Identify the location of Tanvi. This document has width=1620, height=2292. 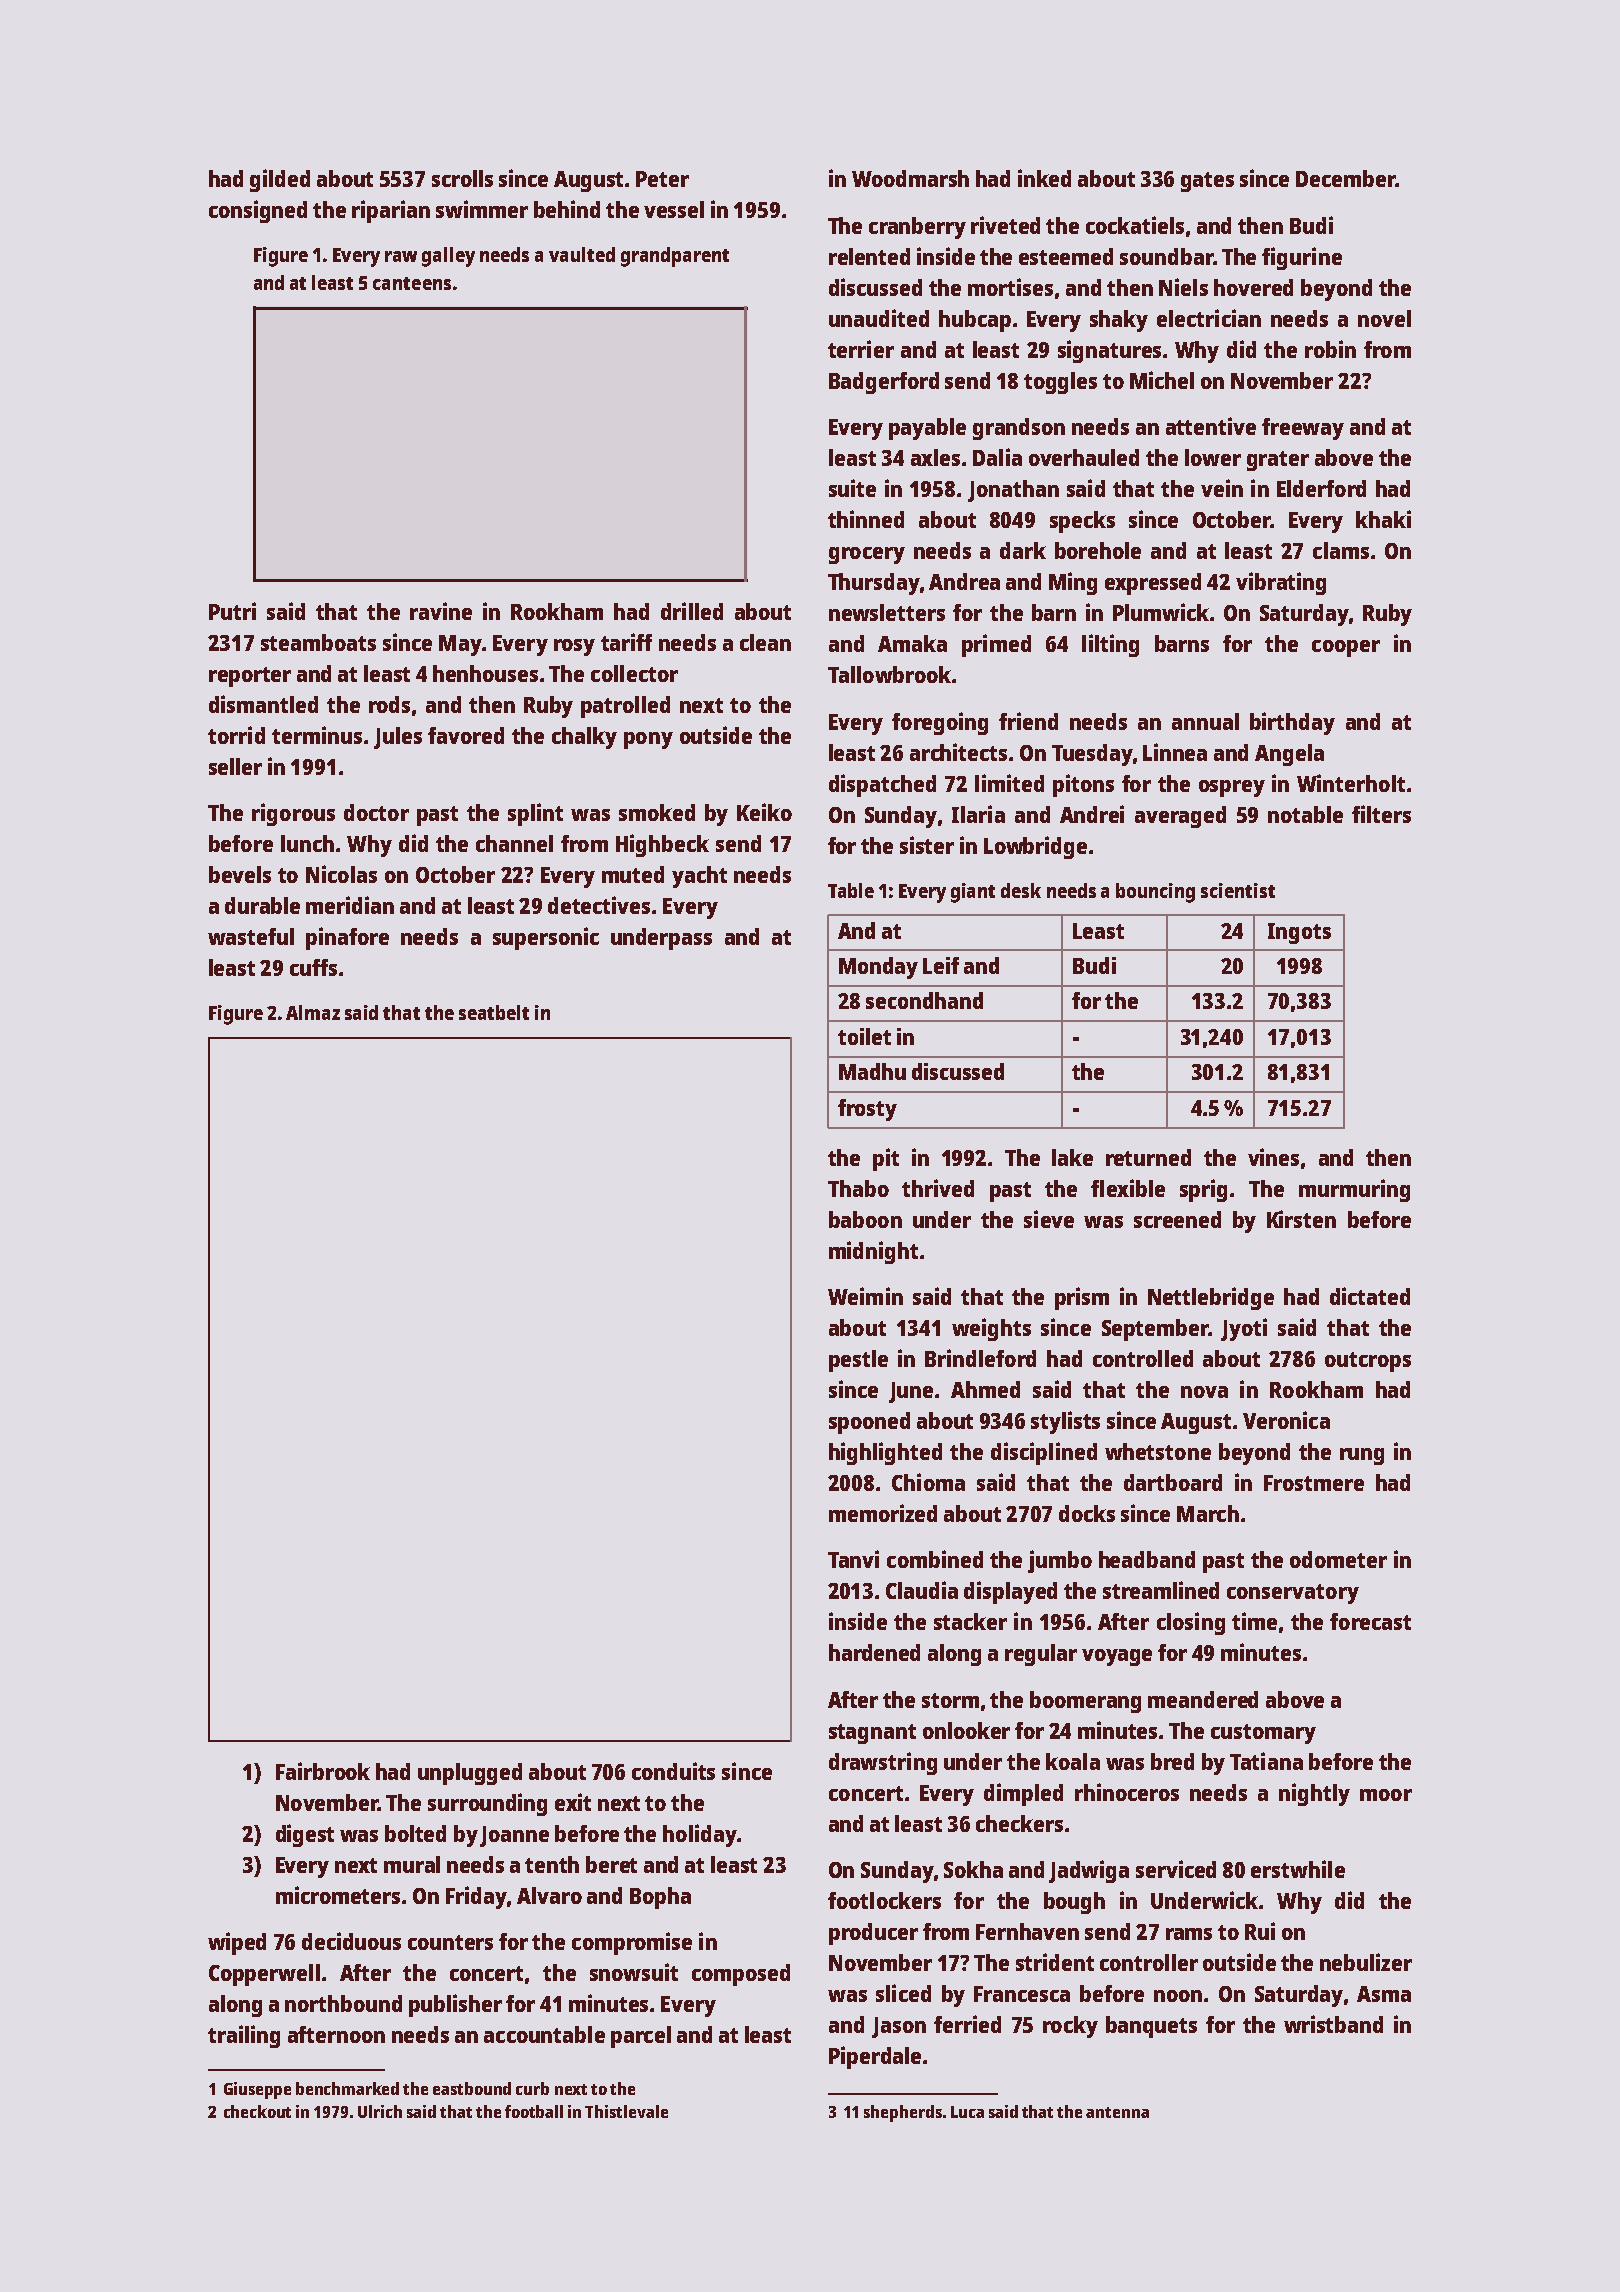
(853, 1559).
